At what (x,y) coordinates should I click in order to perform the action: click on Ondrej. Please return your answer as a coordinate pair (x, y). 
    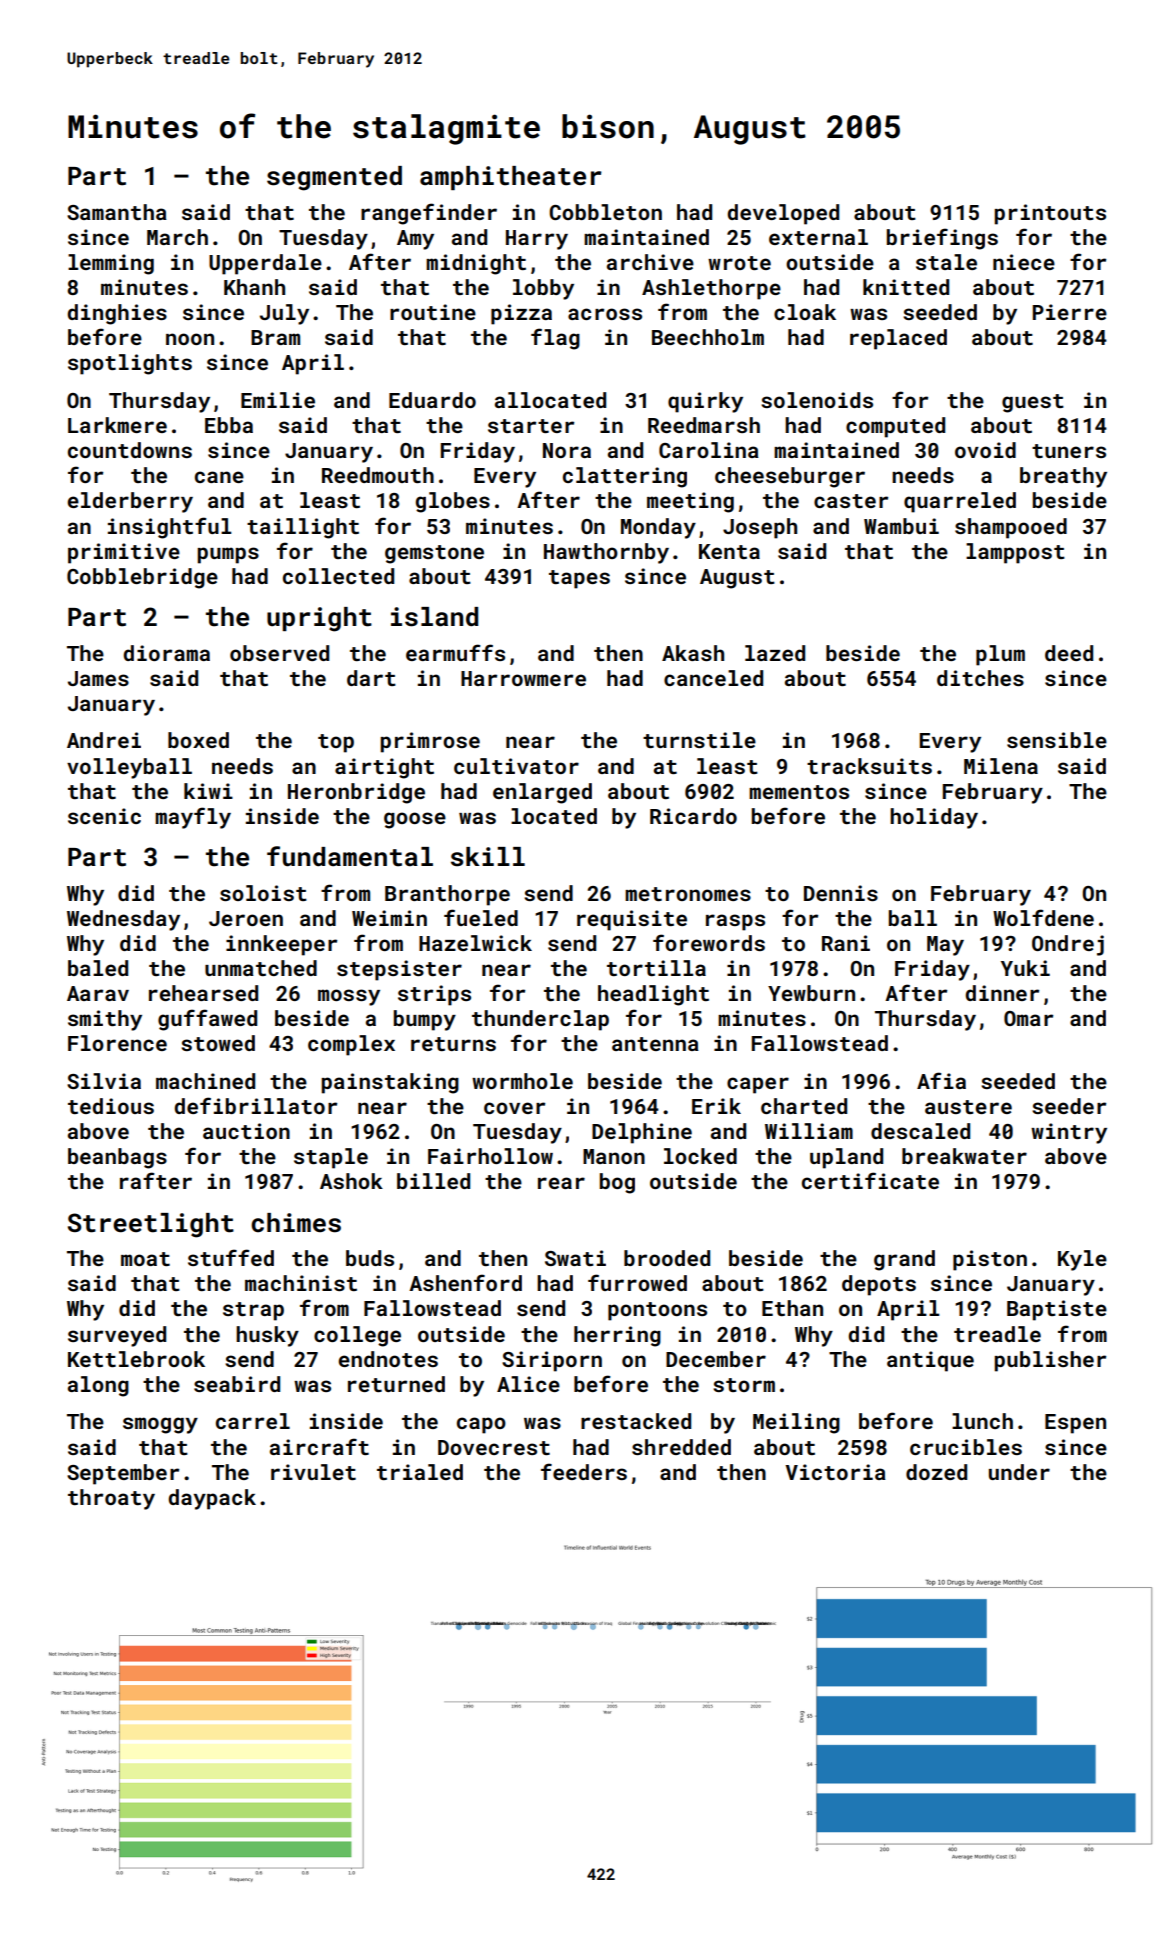
    Looking at the image, I should click on (1068, 945).
